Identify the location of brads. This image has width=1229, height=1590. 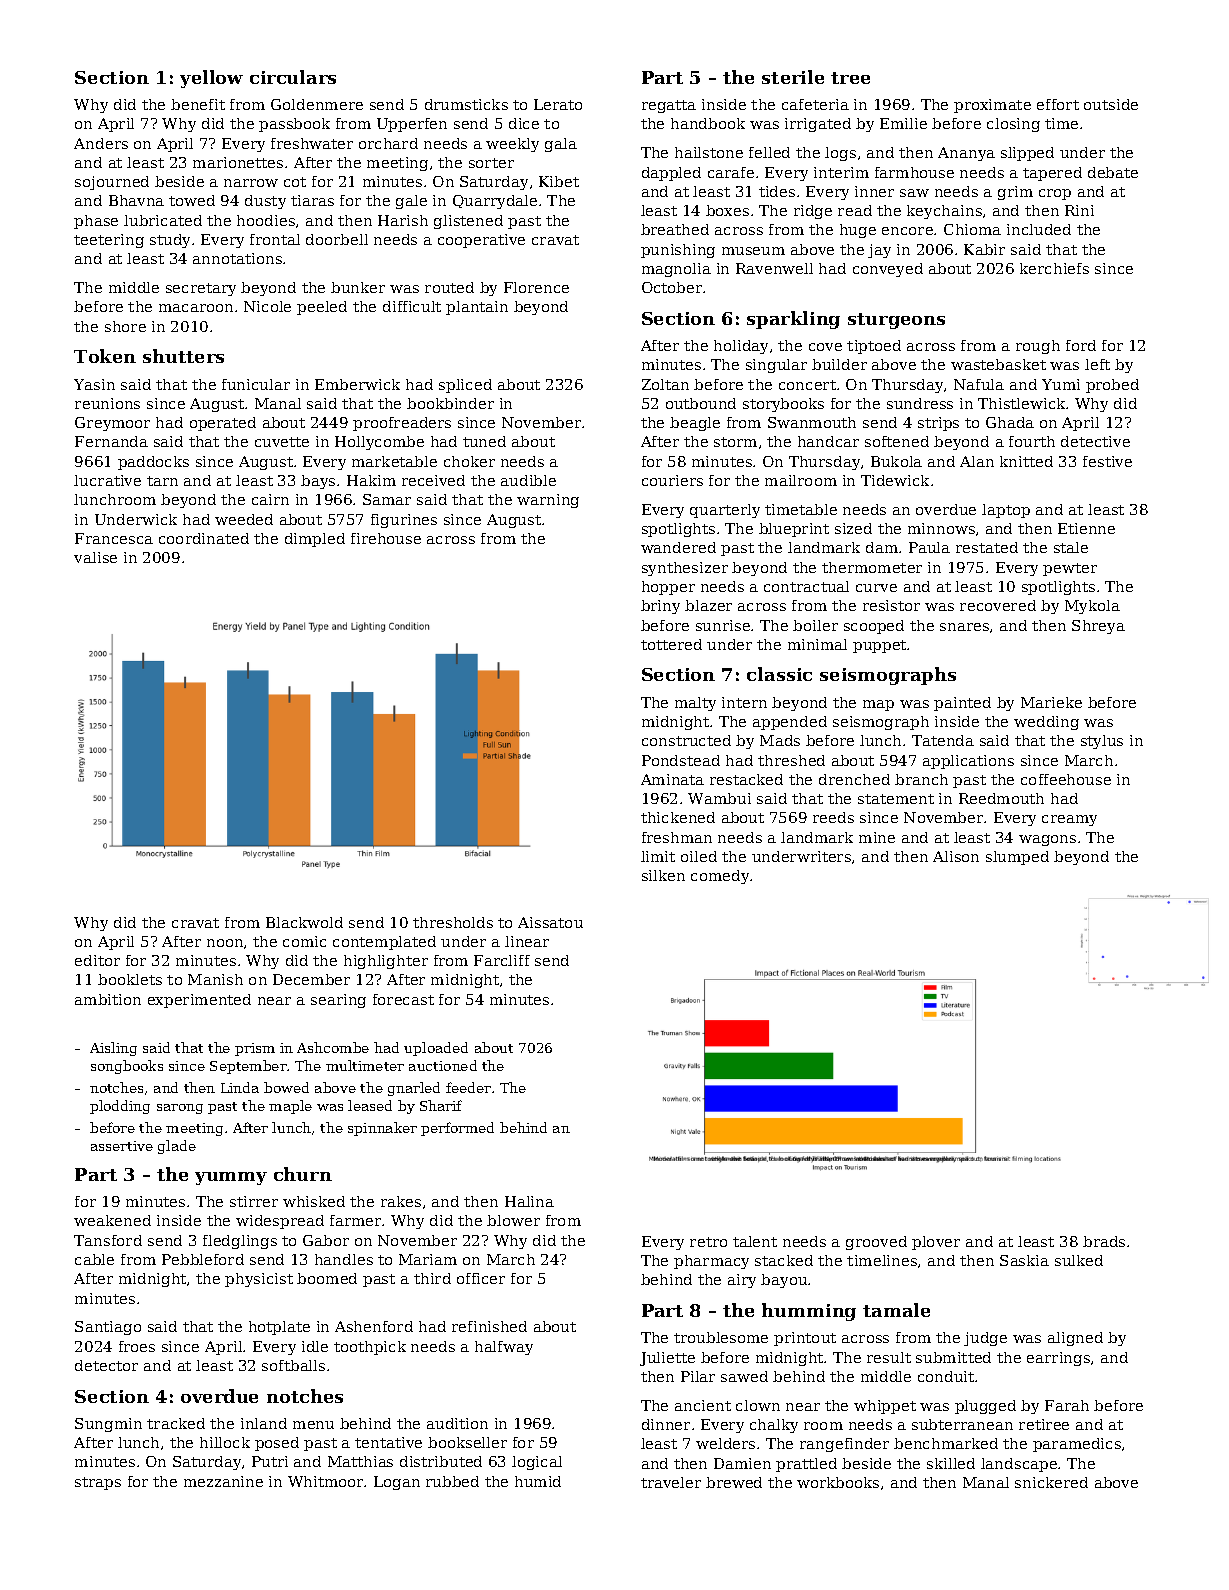
(1104, 1241).
